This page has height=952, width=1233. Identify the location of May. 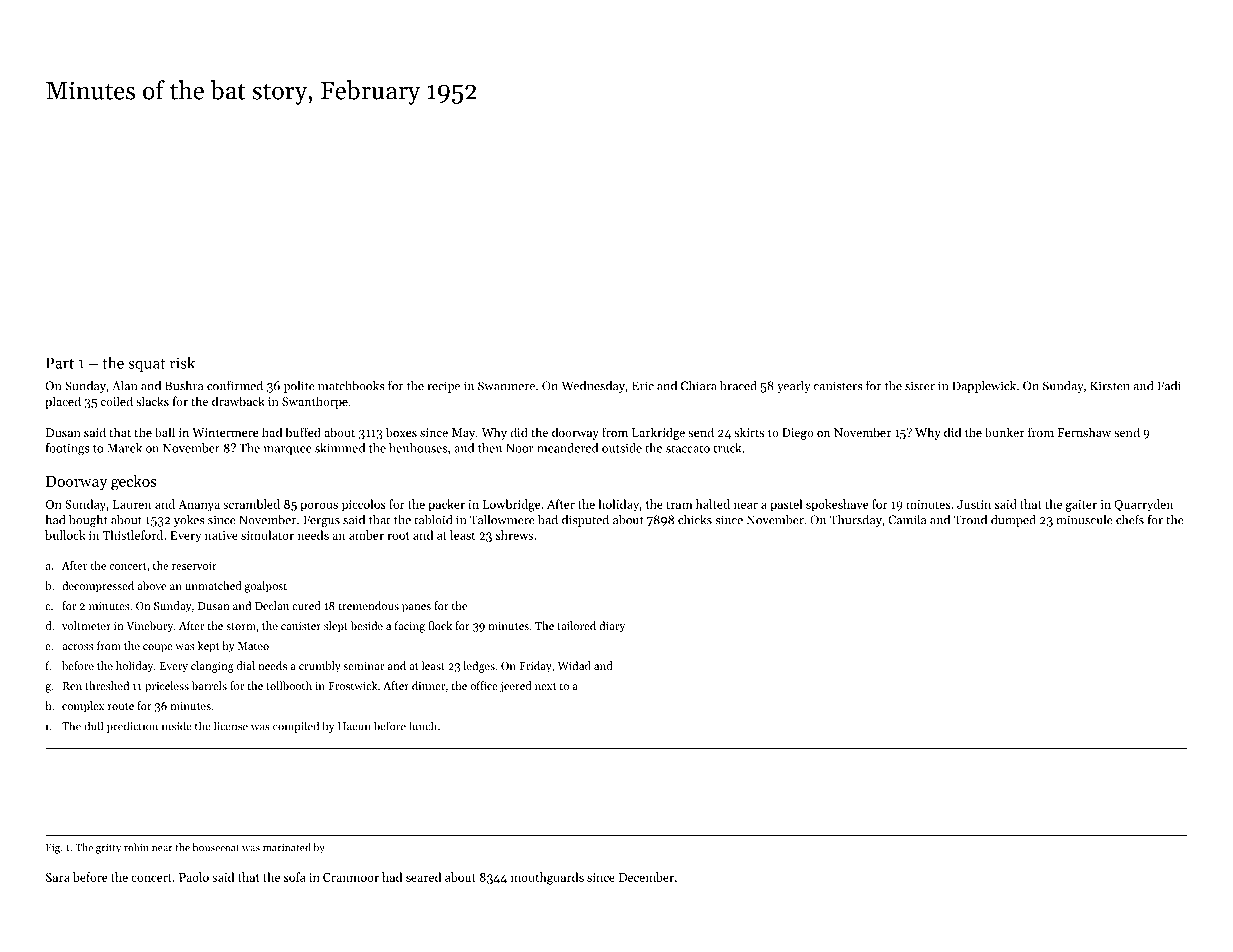
(463, 434).
